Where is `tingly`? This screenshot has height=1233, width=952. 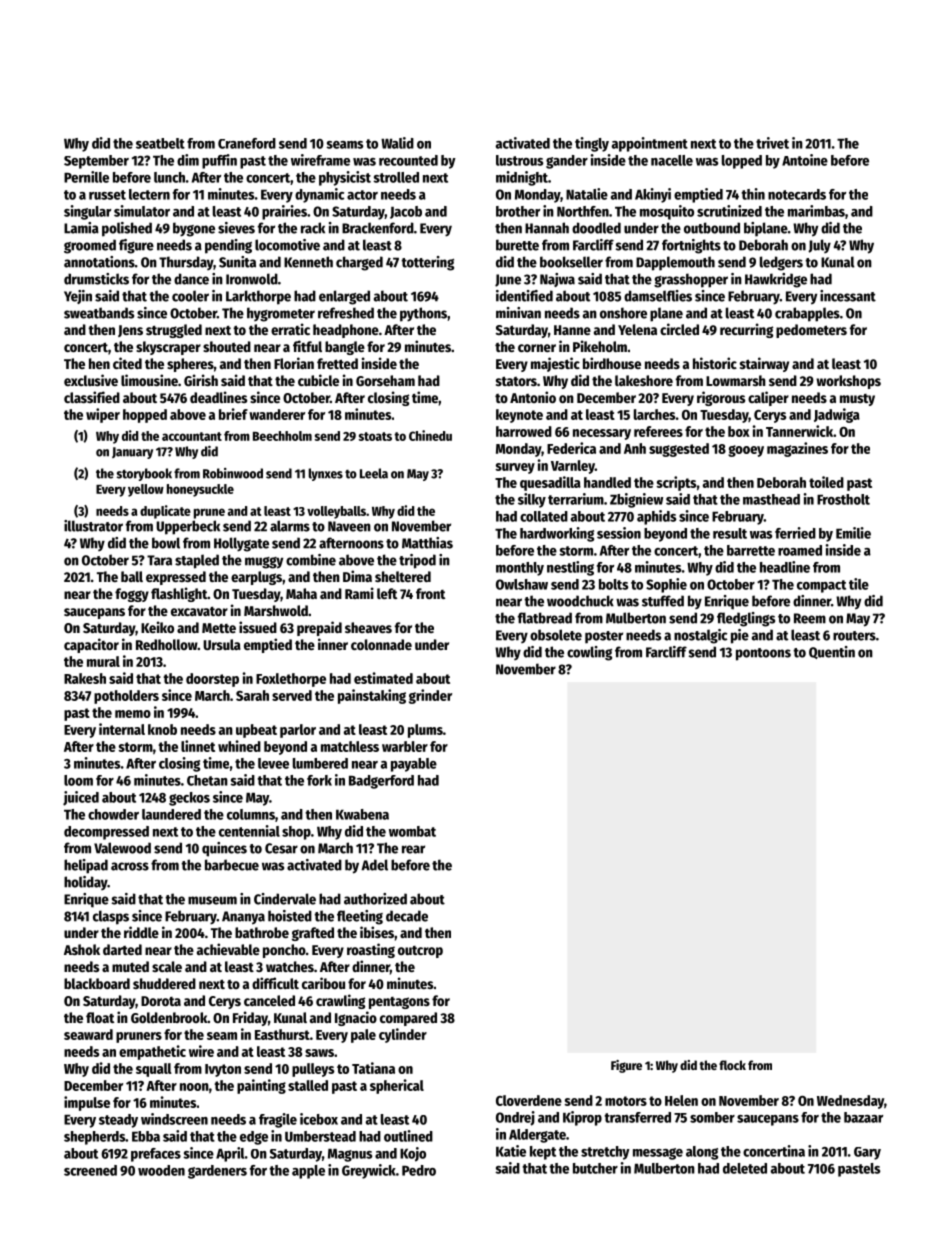
tingly is located at coordinates (592, 144).
